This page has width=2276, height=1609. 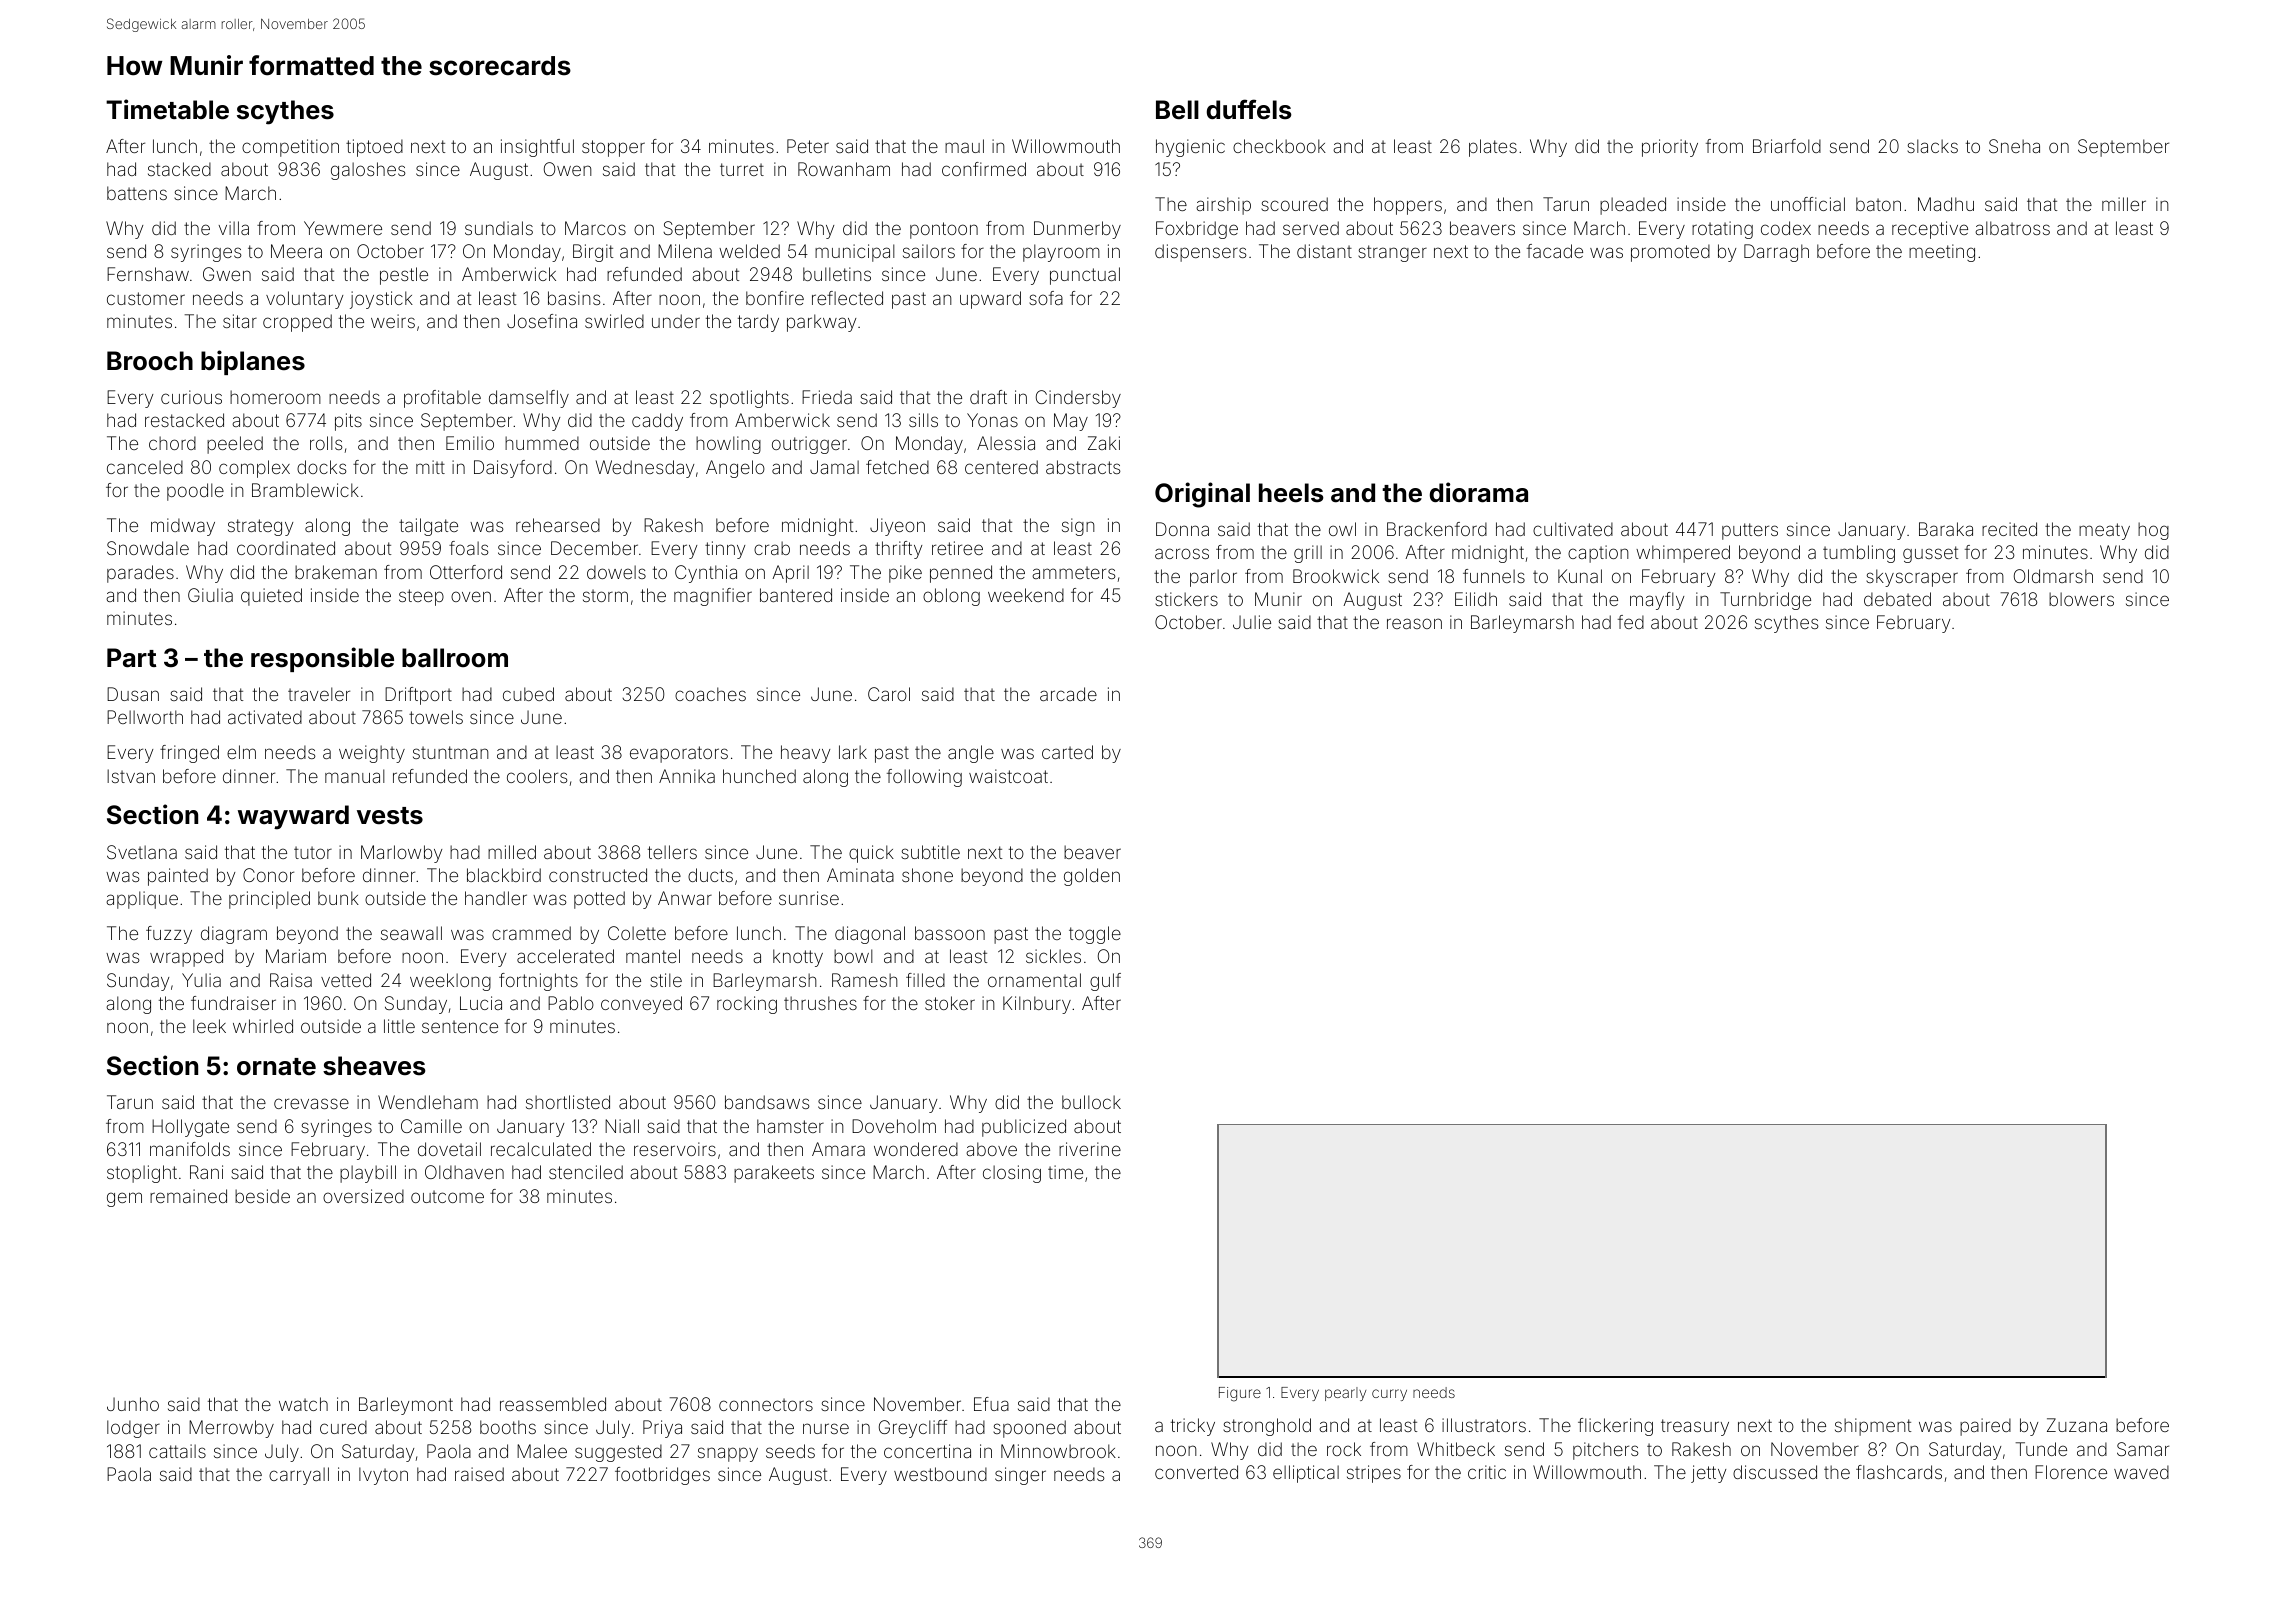 I want to click on duffels, so click(x=1249, y=109).
